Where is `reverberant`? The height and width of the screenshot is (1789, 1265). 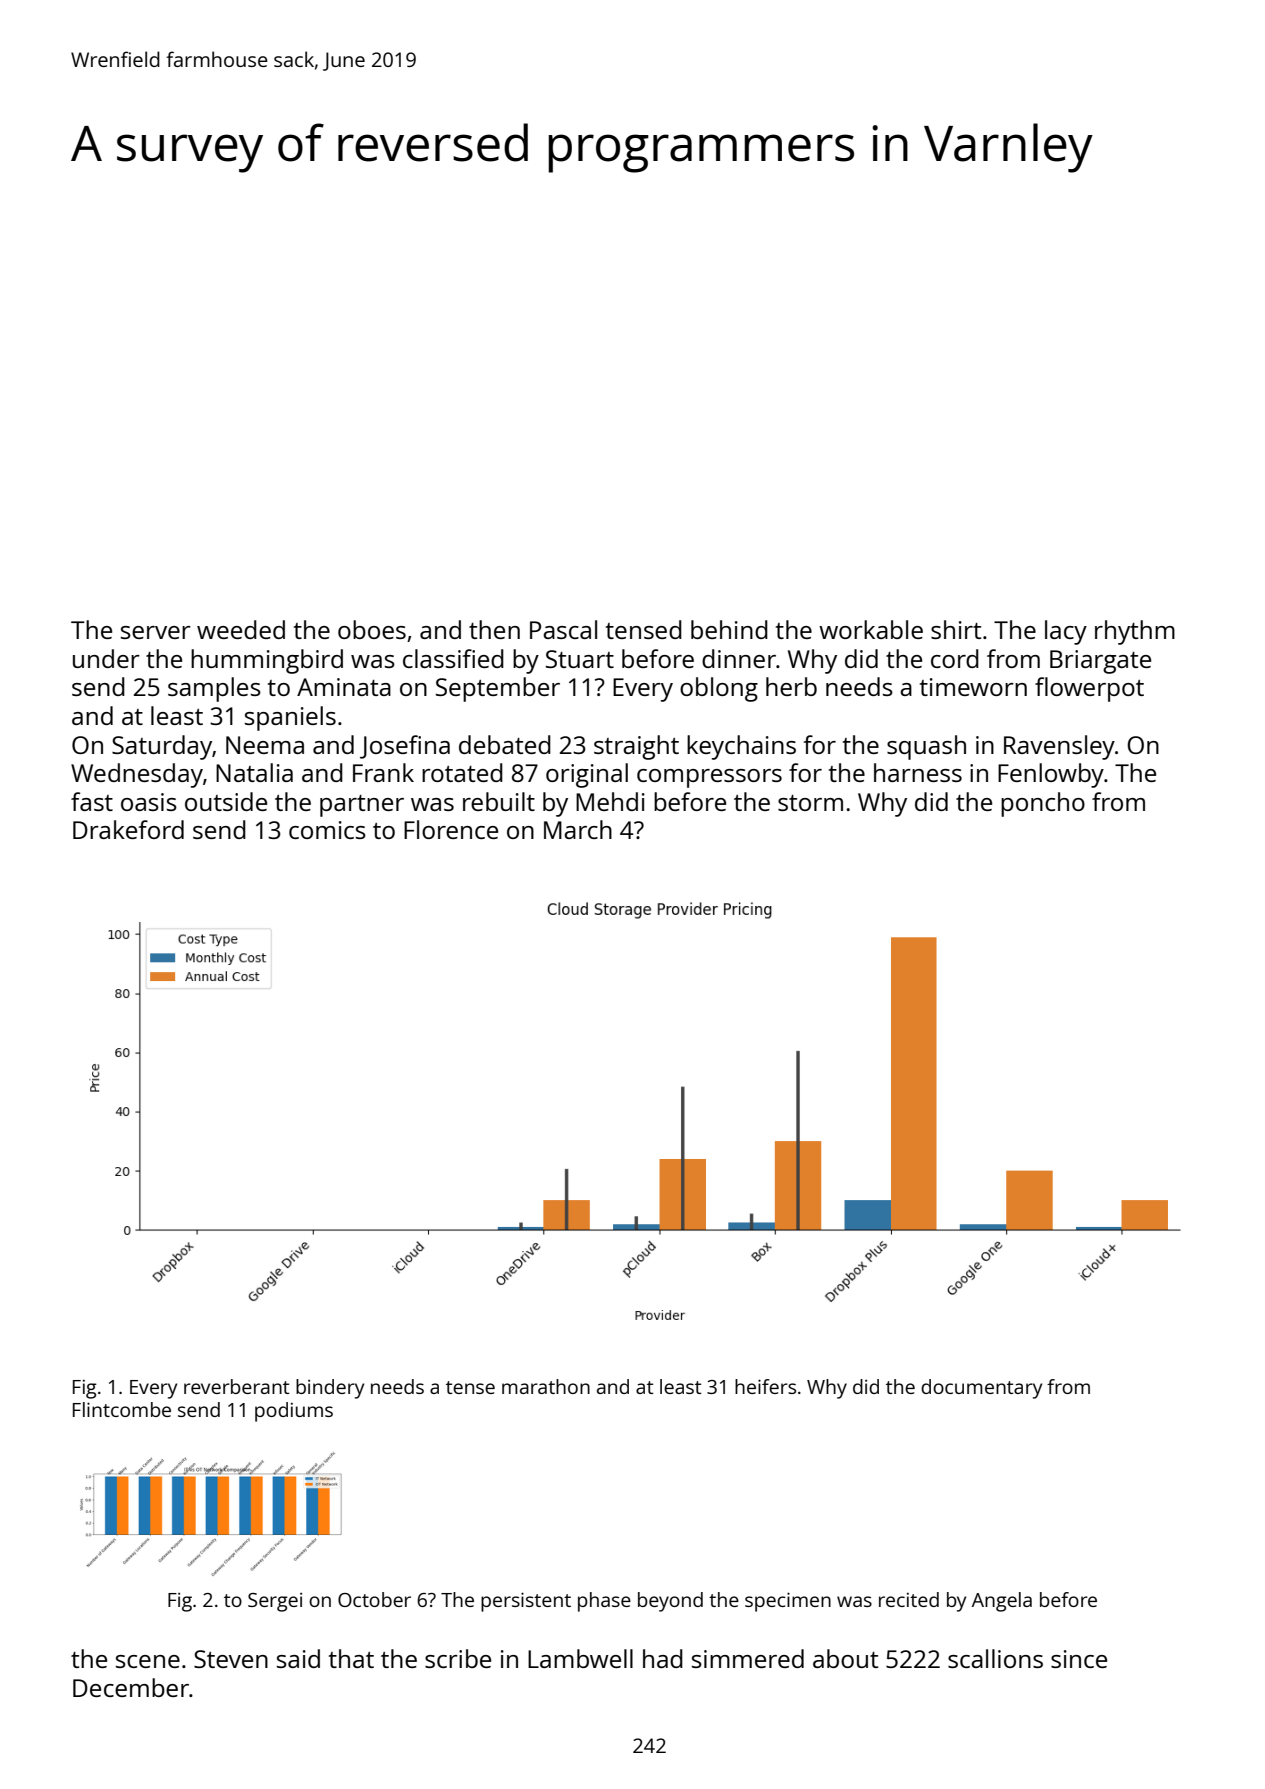 reverberant is located at coordinates (237, 1386).
